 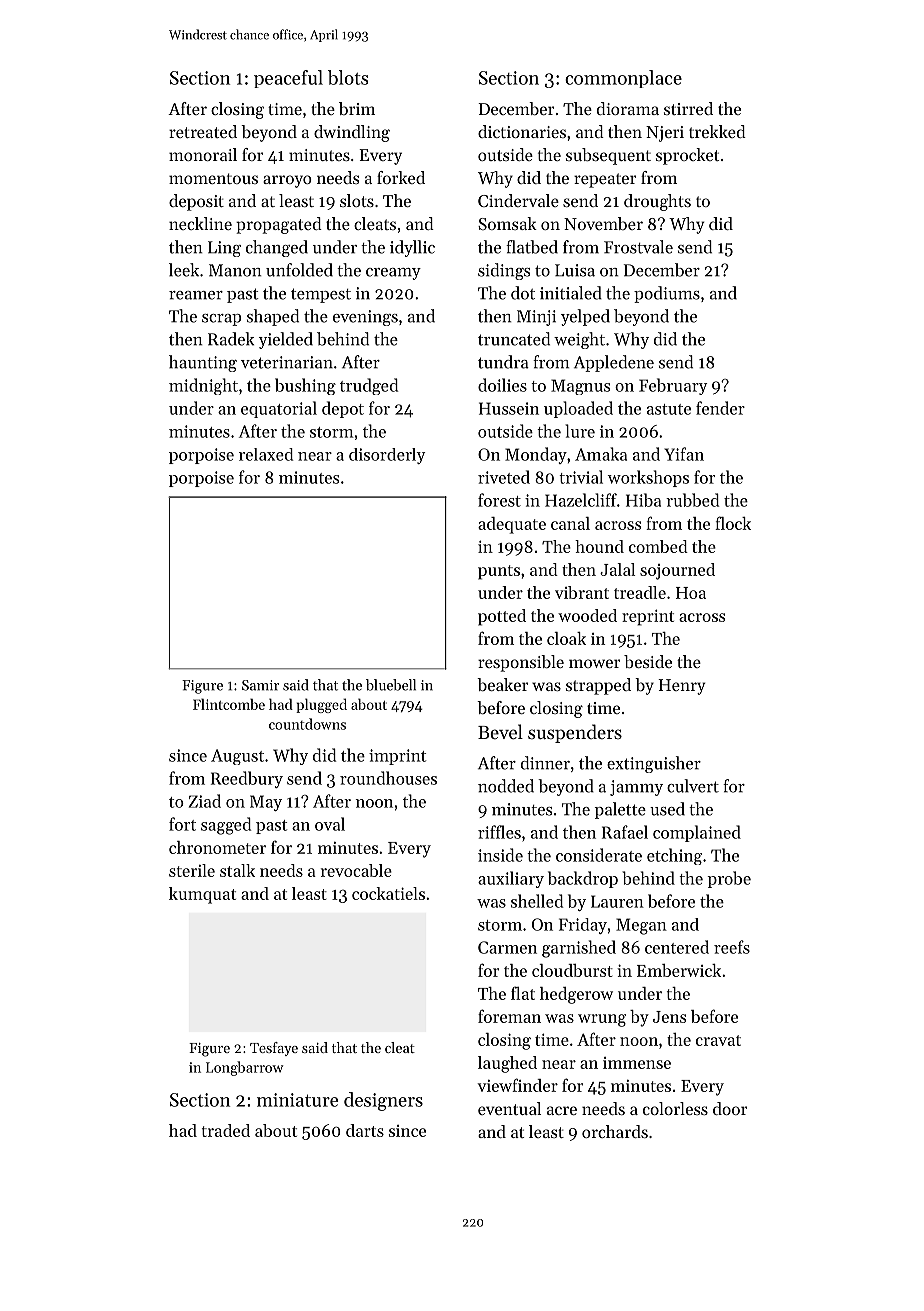 I want to click on brim, so click(x=357, y=108).
